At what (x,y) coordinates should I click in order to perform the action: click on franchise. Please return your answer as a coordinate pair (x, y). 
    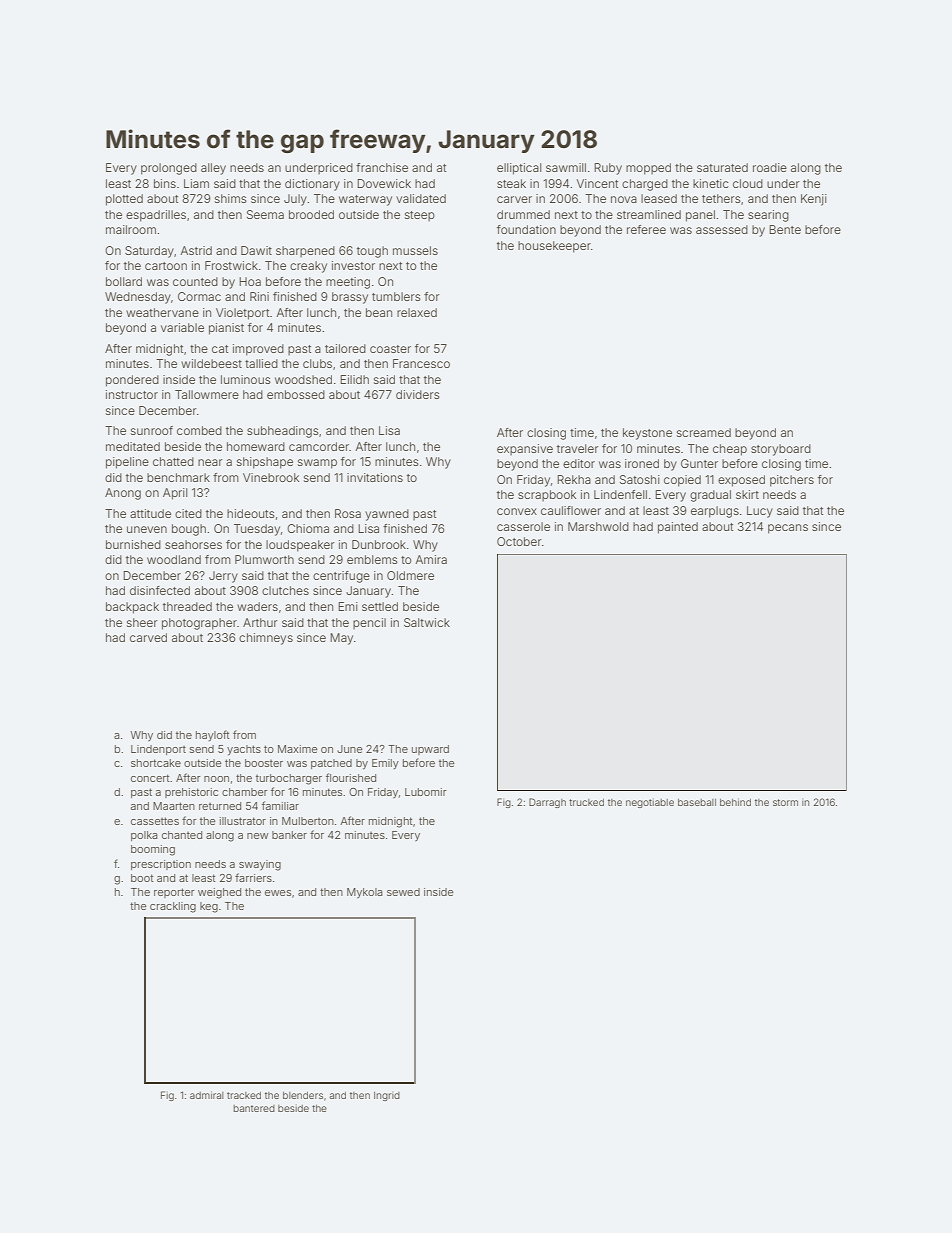
    Looking at the image, I should click on (382, 167).
